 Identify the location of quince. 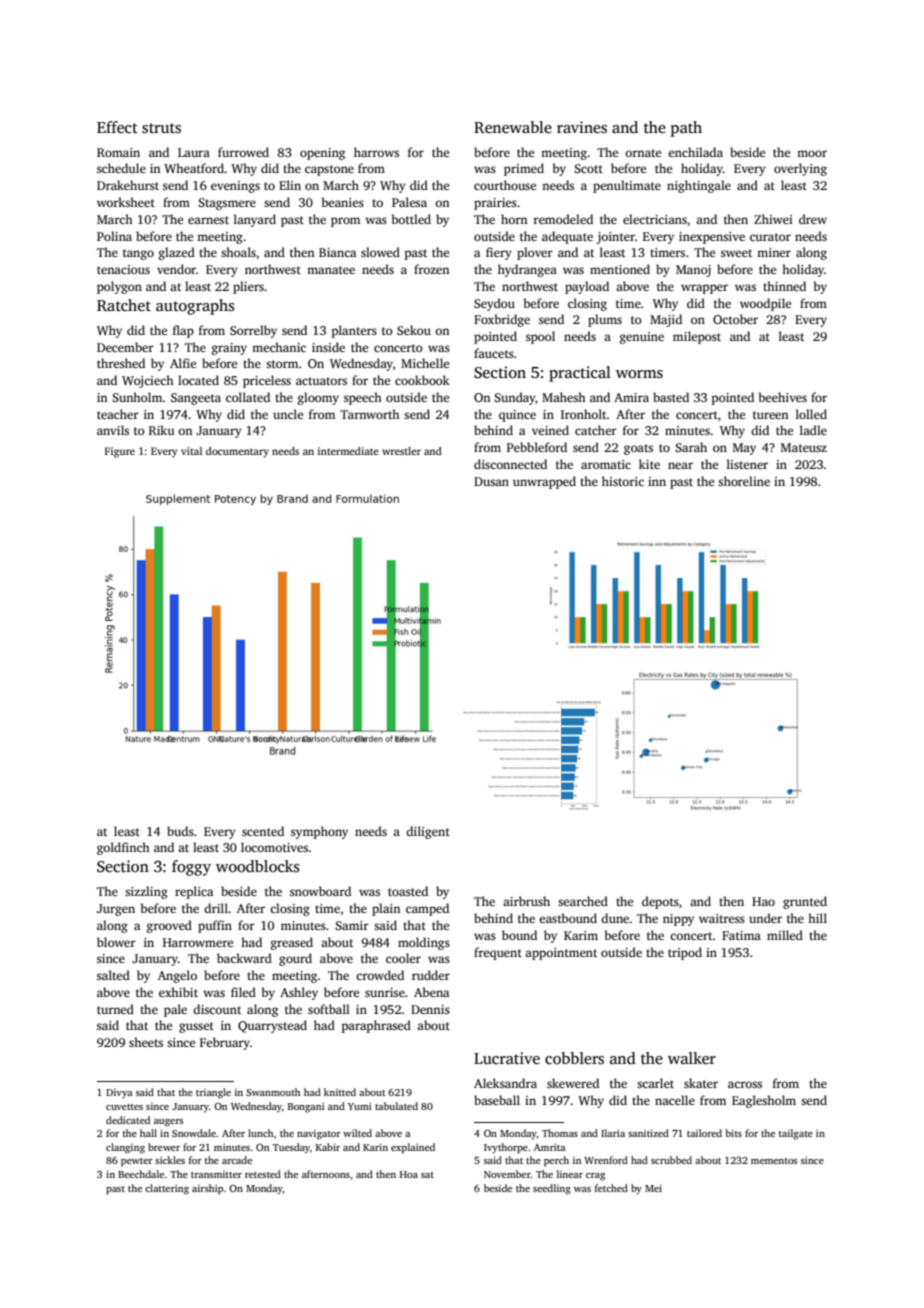
(517, 416).
